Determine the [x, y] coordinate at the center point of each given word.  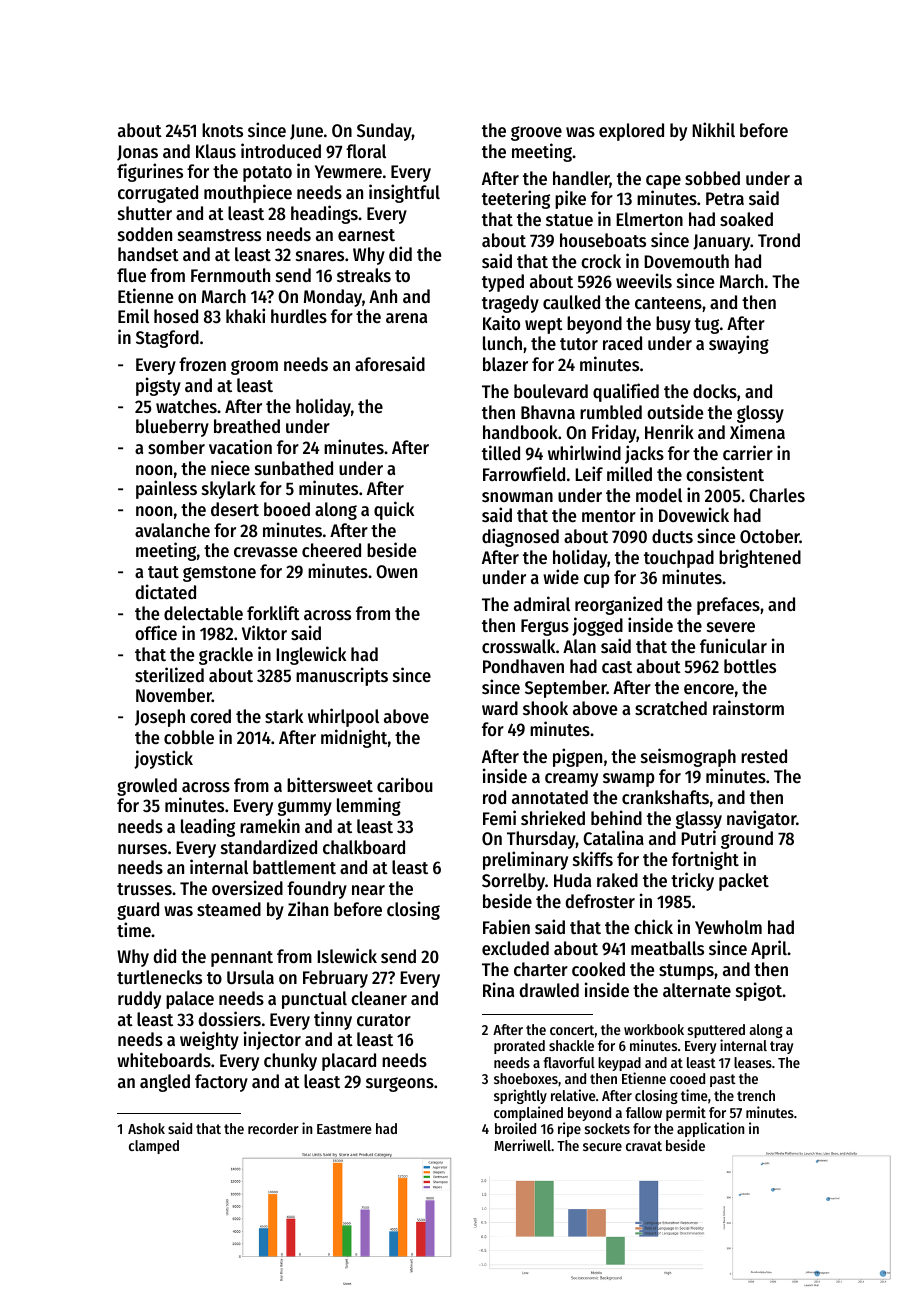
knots [222, 130]
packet [744, 882]
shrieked [553, 817]
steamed [229, 909]
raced [622, 343]
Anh [383, 296]
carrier [748, 452]
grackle [226, 656]
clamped [154, 1147]
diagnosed [520, 537]
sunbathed [294, 468]
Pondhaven [523, 666]
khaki [245, 315]
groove [536, 133]
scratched [671, 708]
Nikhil [713, 129]
